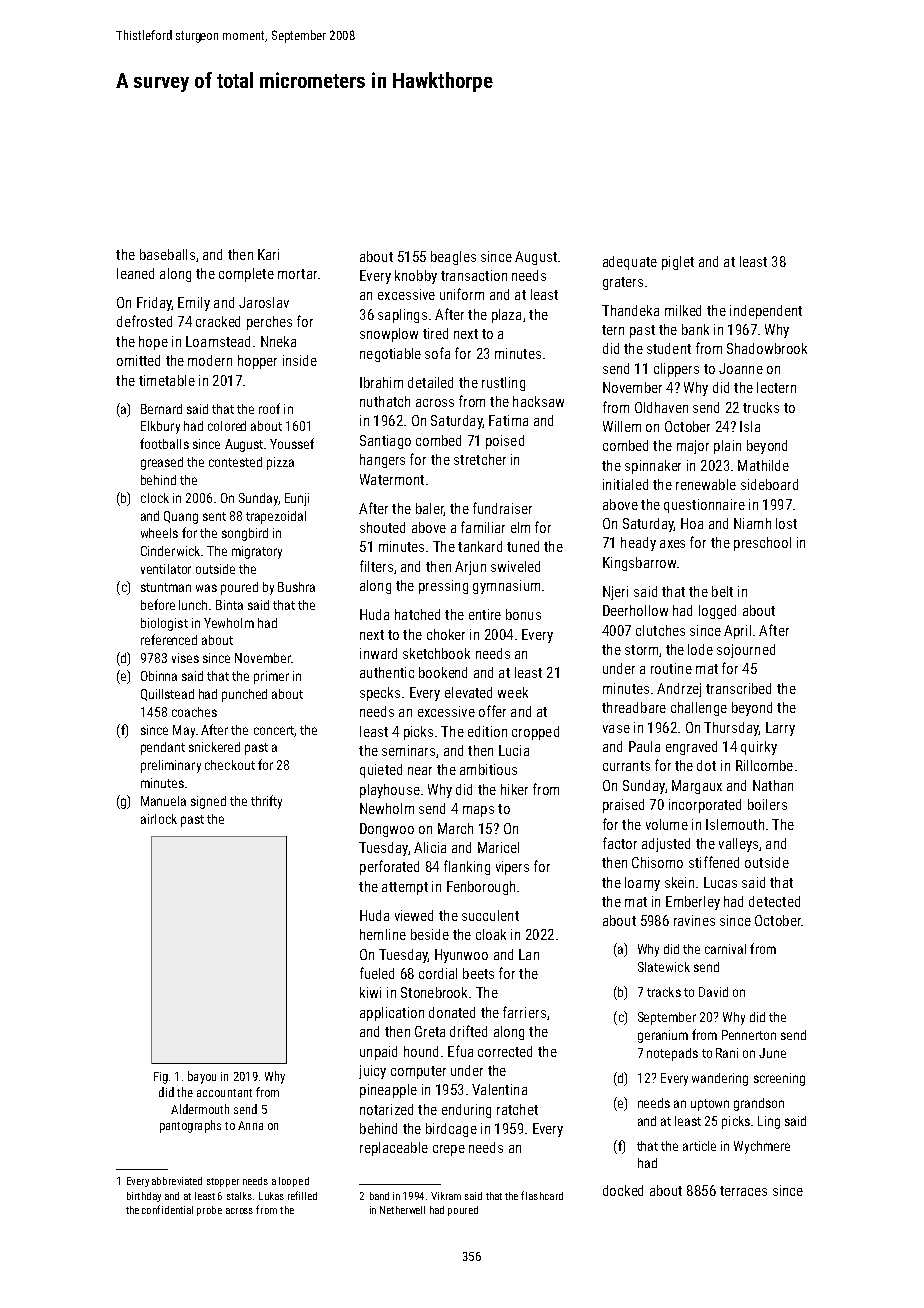 This document has width=924, height=1308. I want to click on airlock, so click(159, 819).
